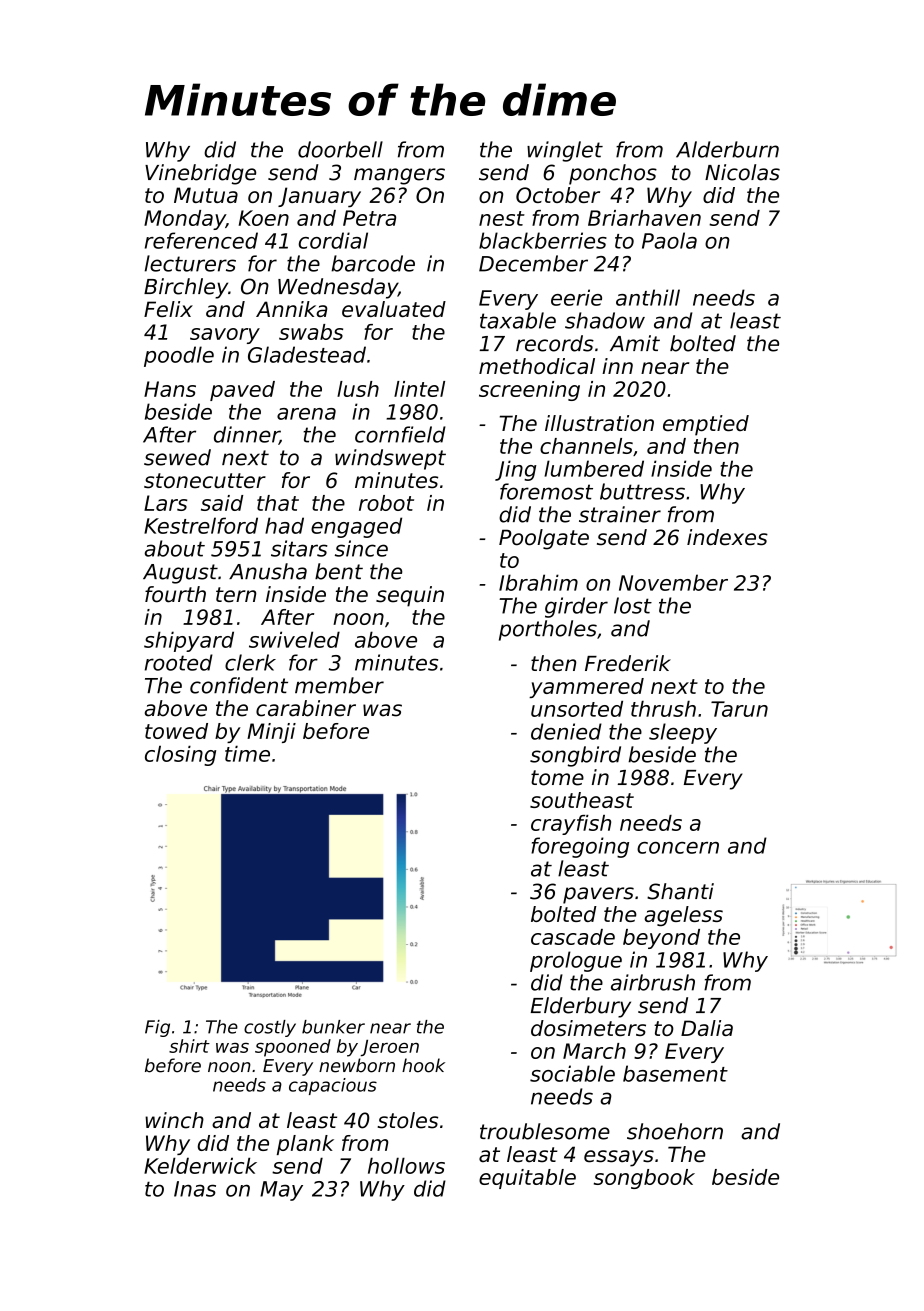 This page has height=1311, width=924. What do you see at coordinates (340, 149) in the page?
I see `doorbell` at bounding box center [340, 149].
